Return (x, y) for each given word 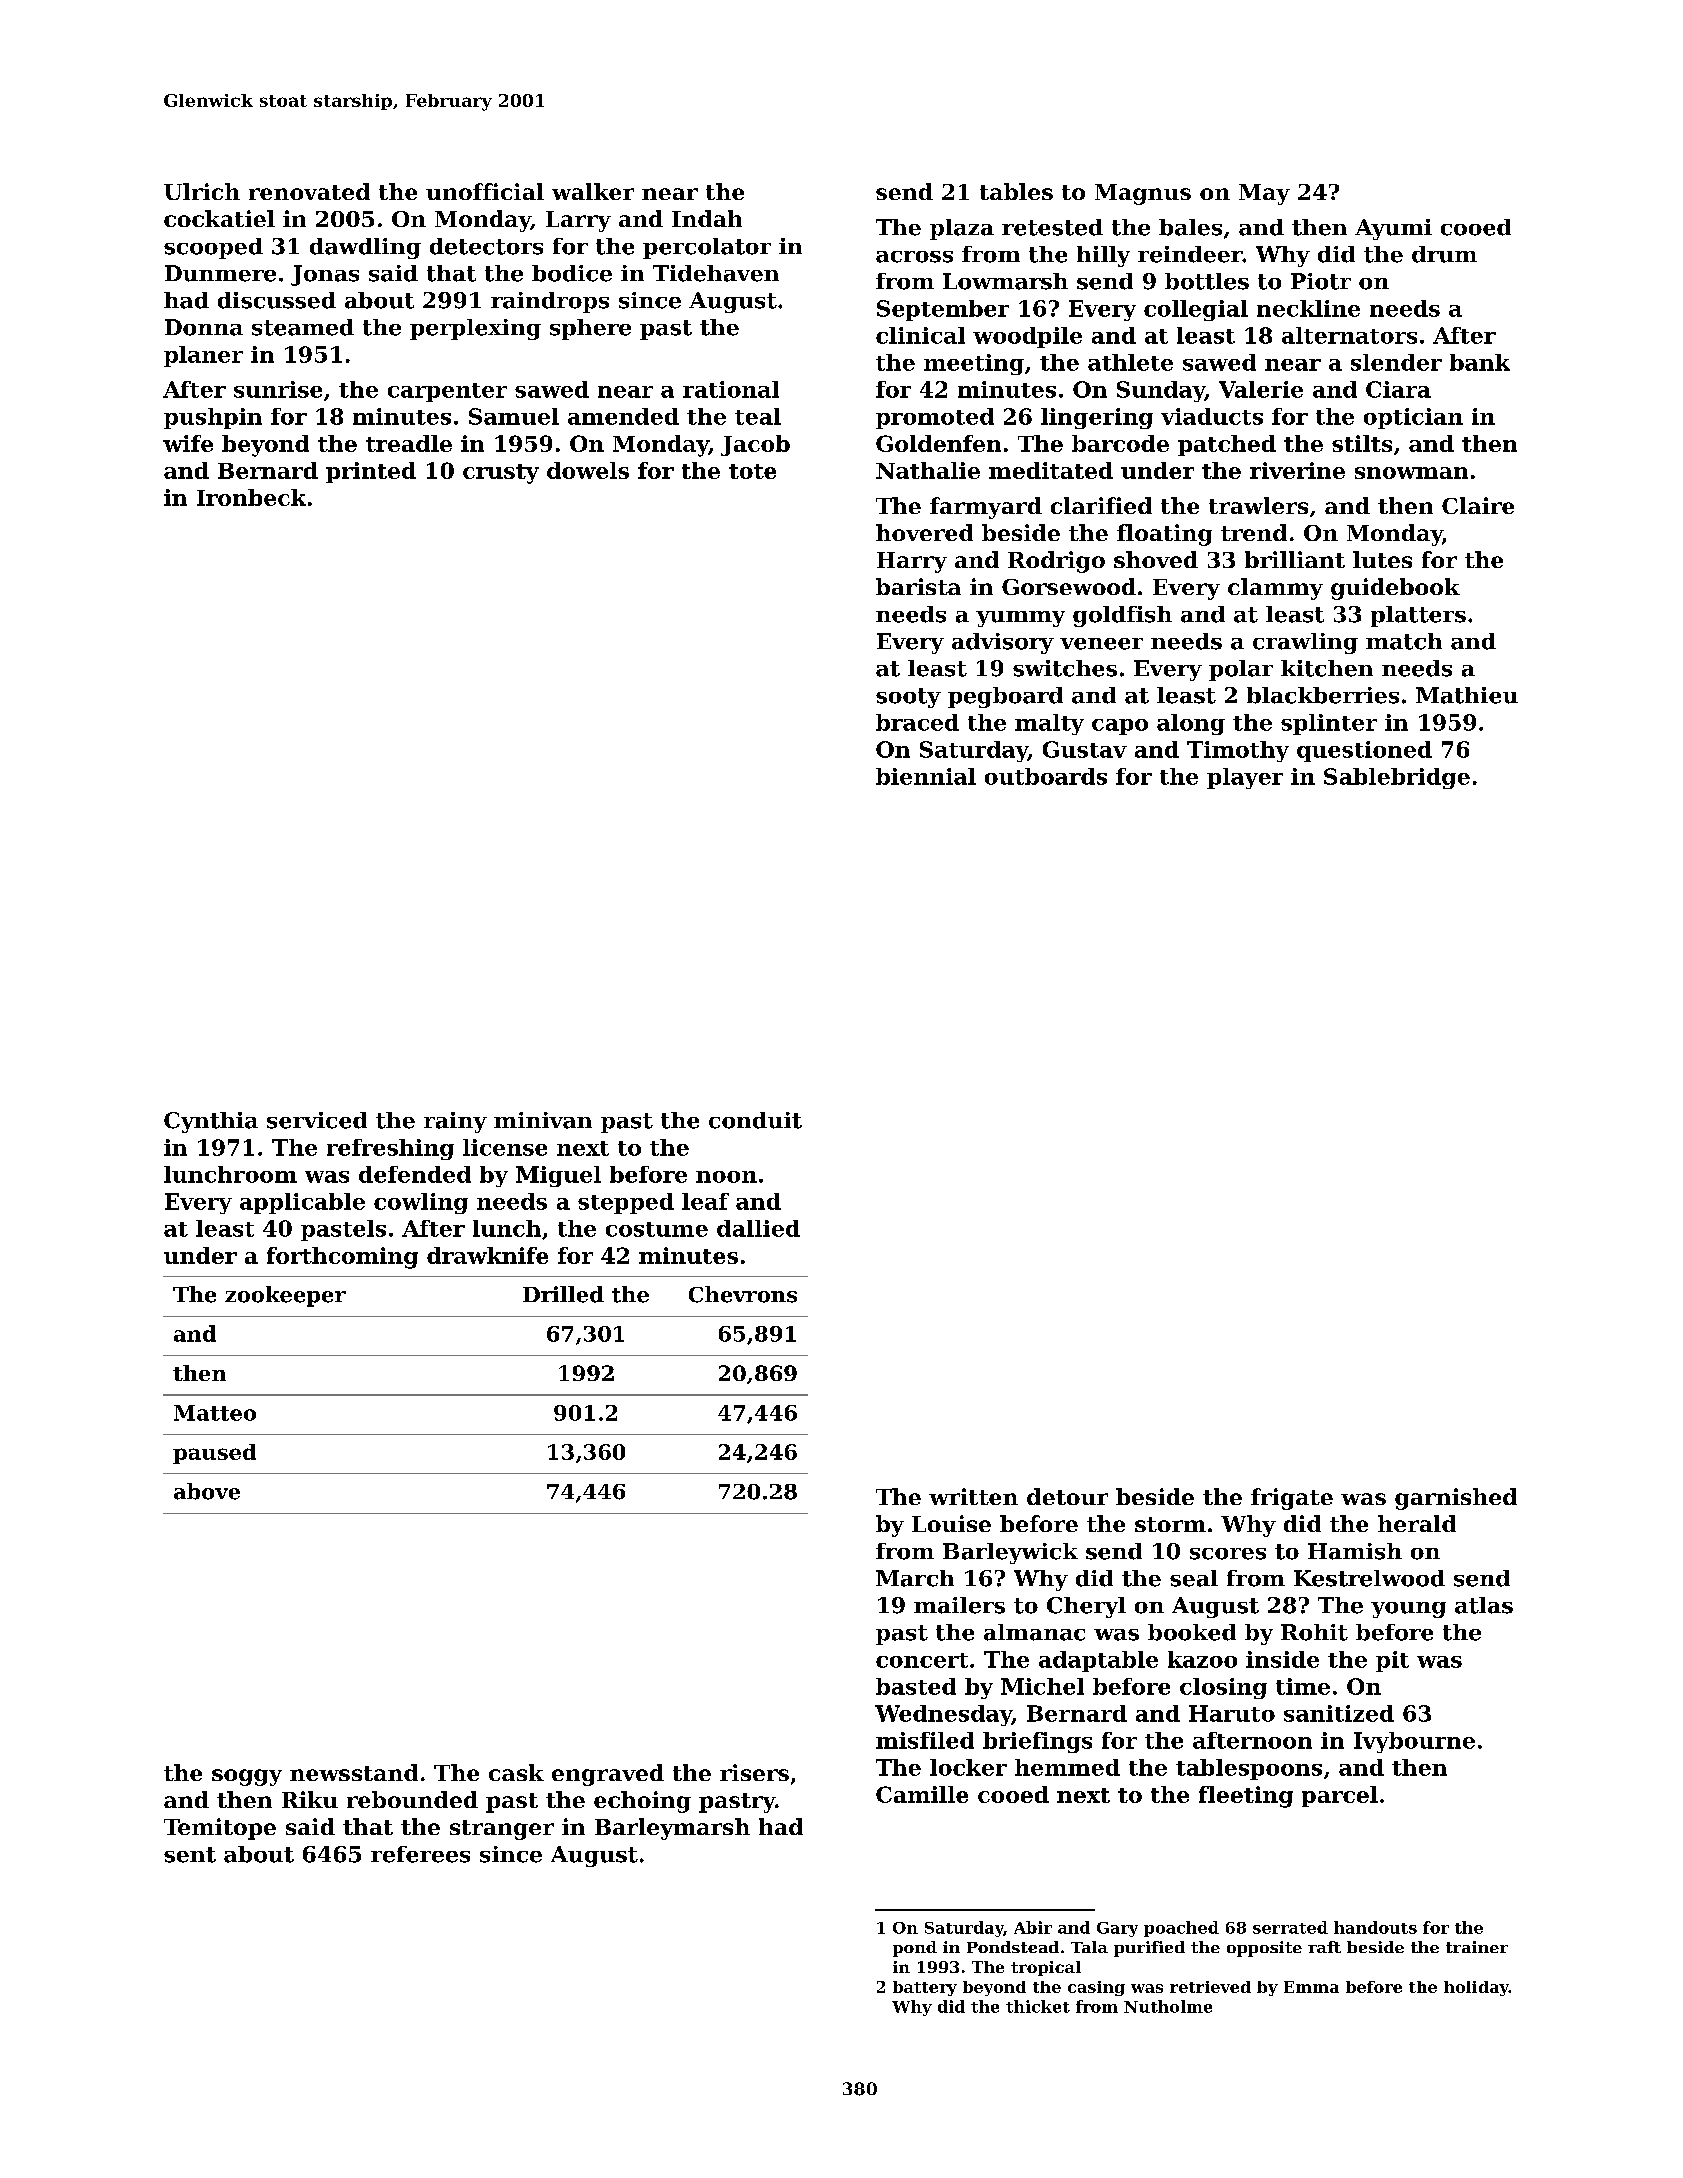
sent (190, 1855)
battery (925, 1988)
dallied (758, 1228)
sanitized (1339, 1713)
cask (516, 1772)
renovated (309, 191)
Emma (1311, 1987)
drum (1444, 254)
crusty (501, 474)
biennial (926, 776)
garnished (1456, 1499)
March (915, 1578)
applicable (302, 1203)
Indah (707, 218)
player (1245, 778)
